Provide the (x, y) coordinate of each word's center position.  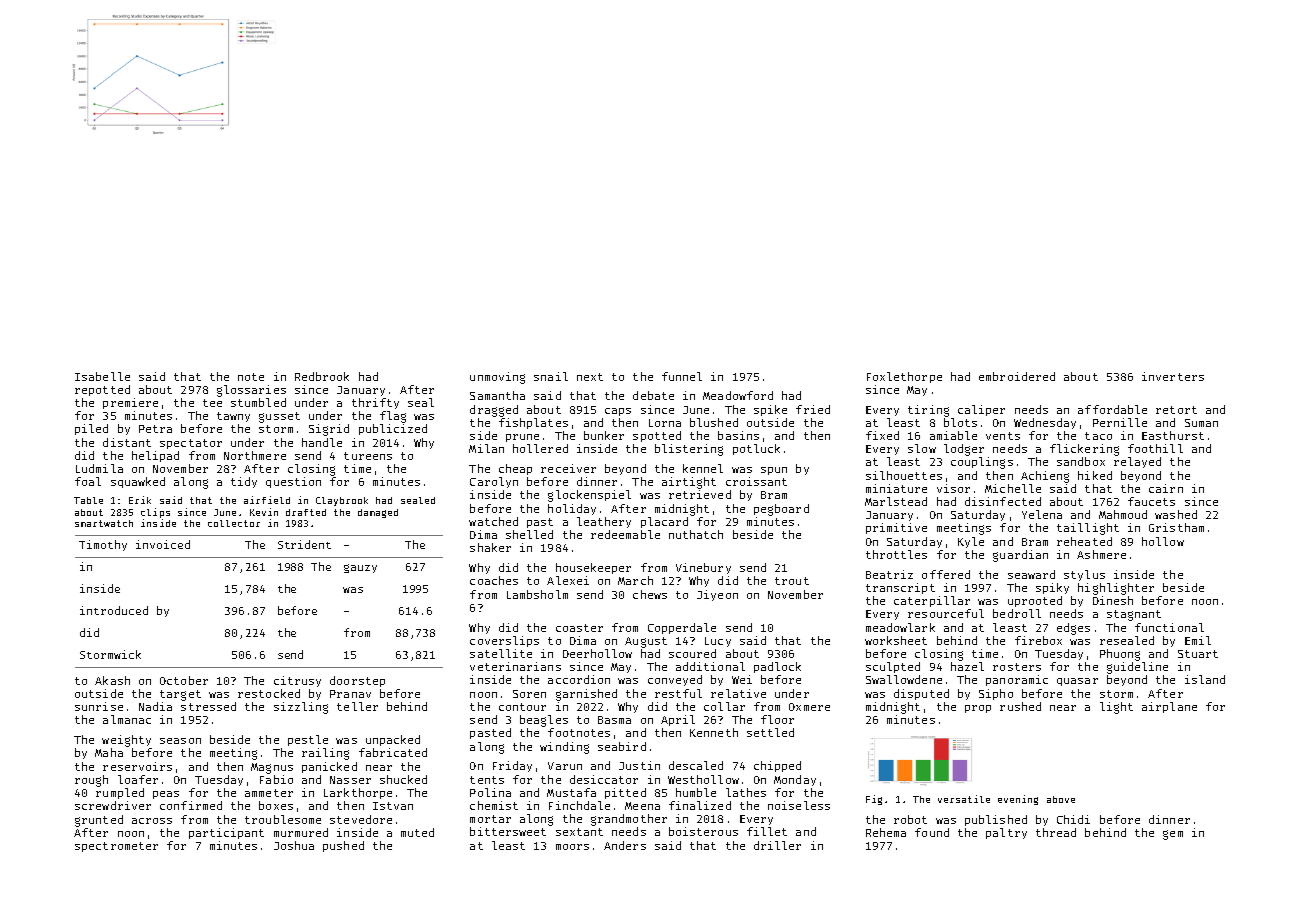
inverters (1173, 376)
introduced (114, 610)
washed (1176, 514)
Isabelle (102, 376)
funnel (682, 376)
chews (650, 594)
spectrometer (116, 847)
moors (572, 847)
